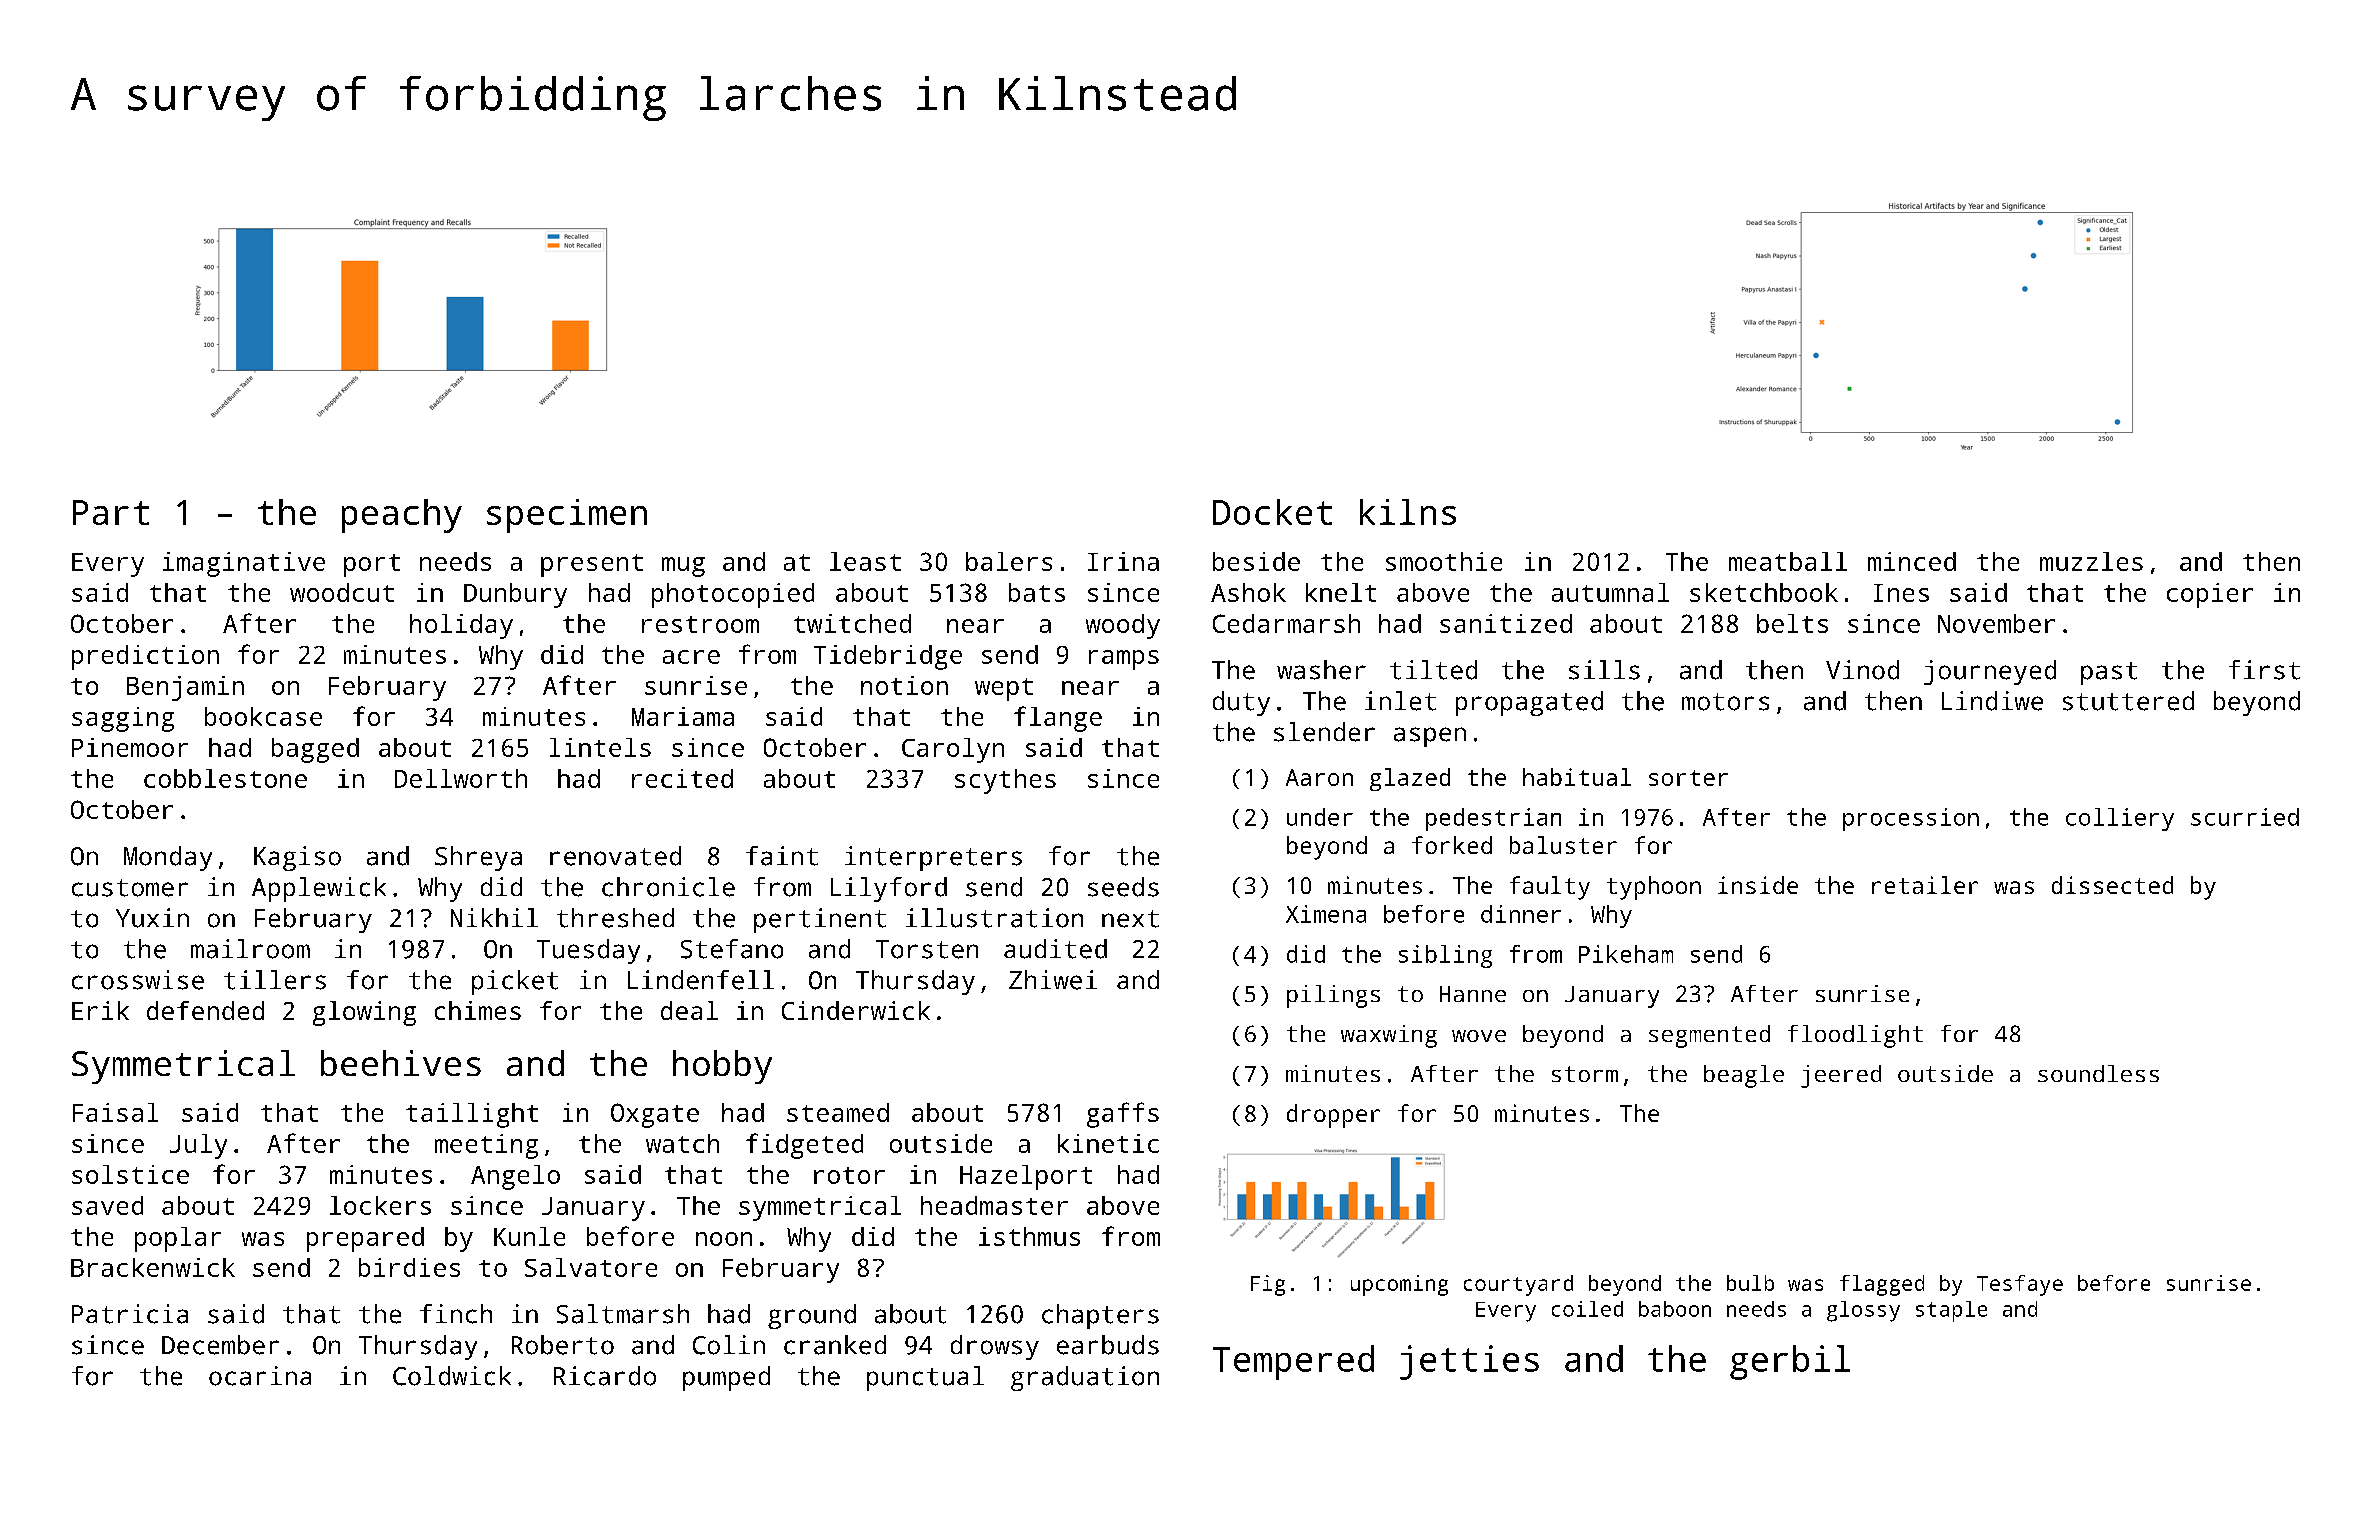 The width and height of the document is (2372, 1535). I want to click on Coldwick, so click(452, 1376).
